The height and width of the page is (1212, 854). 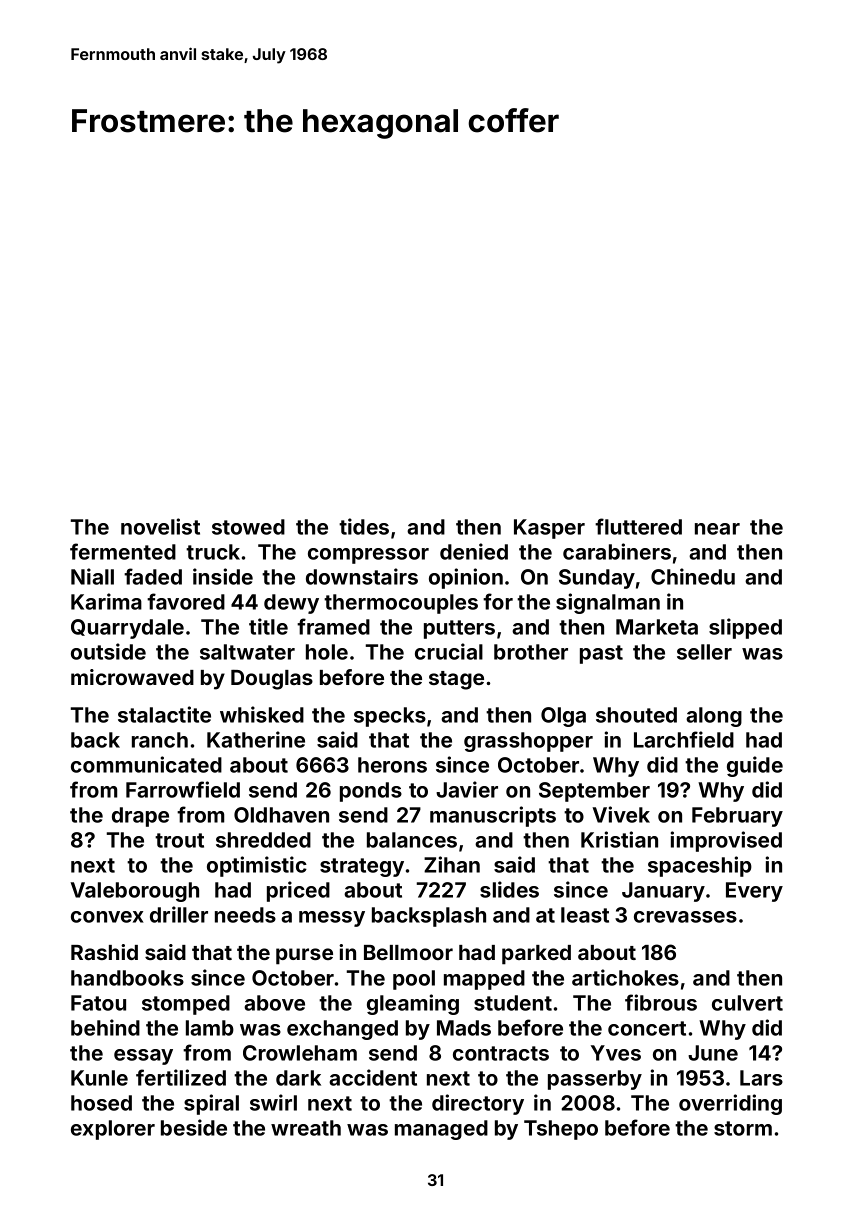 What do you see at coordinates (134, 892) in the page?
I see `Valeborough` at bounding box center [134, 892].
